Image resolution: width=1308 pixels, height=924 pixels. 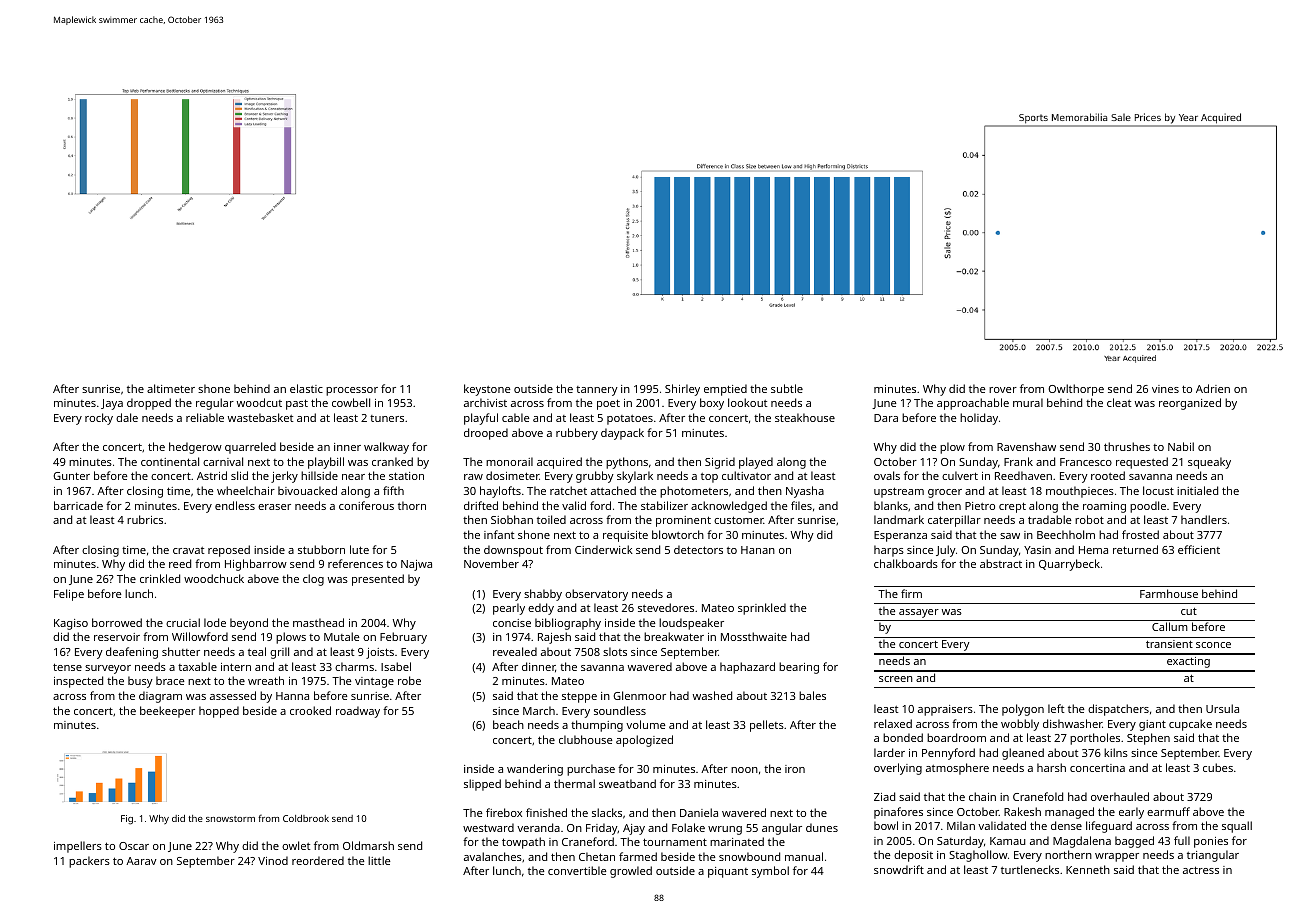 What do you see at coordinates (306, 388) in the screenshot?
I see `elastic` at bounding box center [306, 388].
